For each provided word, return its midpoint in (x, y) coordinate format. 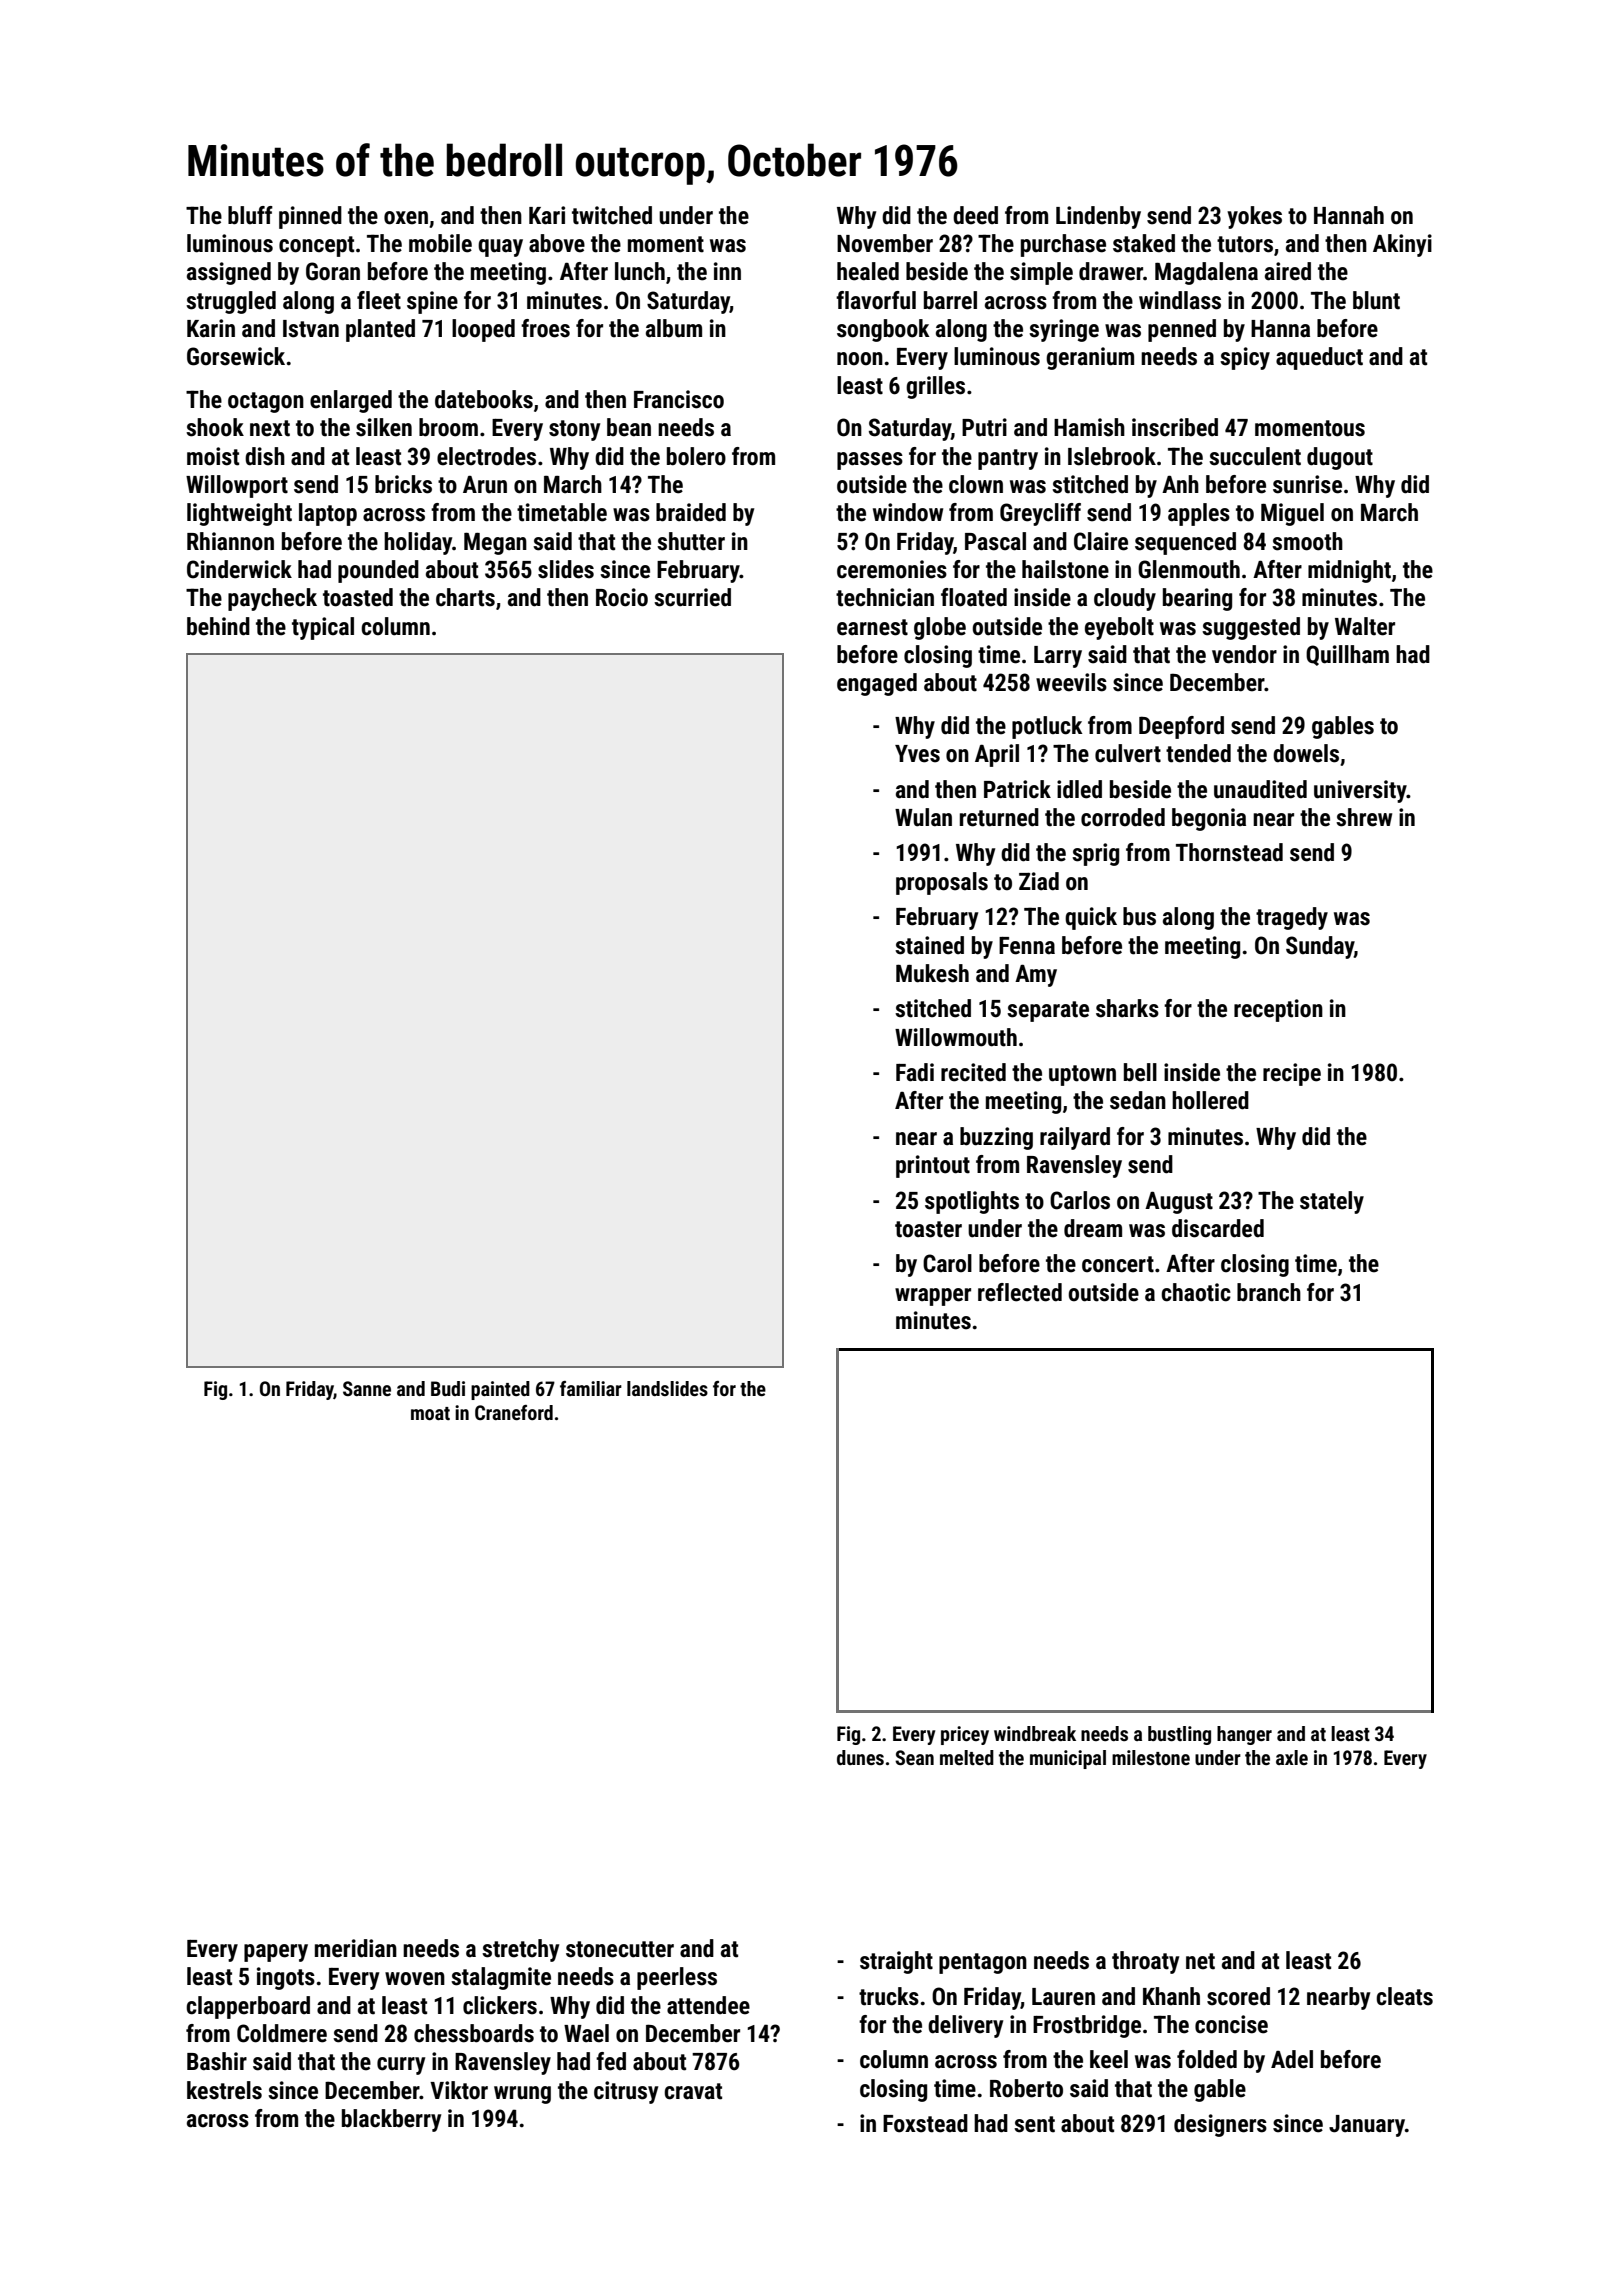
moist (213, 456)
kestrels (224, 2090)
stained (929, 945)
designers (1220, 2125)
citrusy (626, 2092)
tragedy (1292, 918)
